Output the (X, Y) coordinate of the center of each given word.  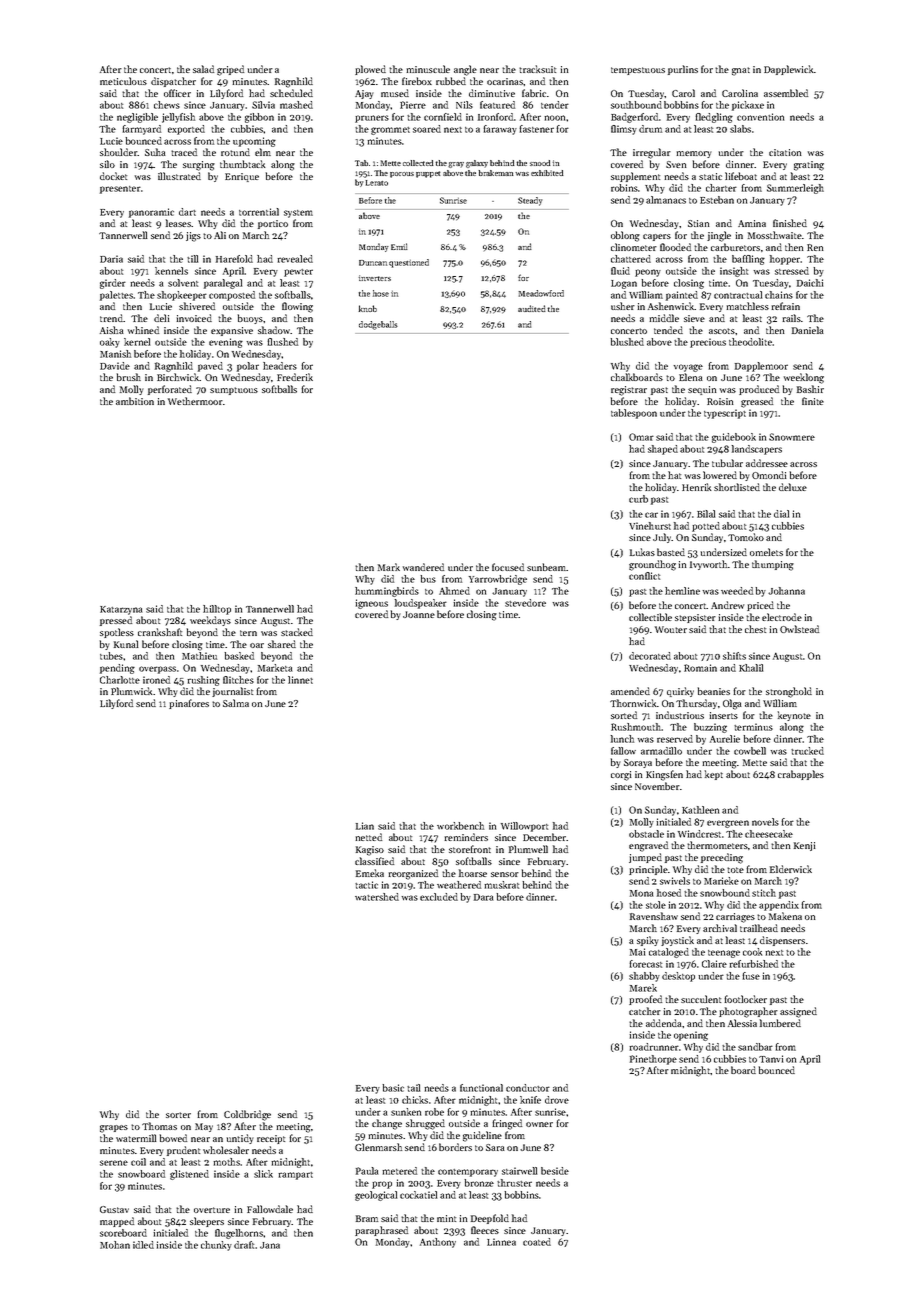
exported (186, 130)
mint (446, 1218)
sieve (694, 318)
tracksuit (537, 69)
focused (508, 567)
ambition (135, 401)
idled (143, 1245)
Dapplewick (789, 70)
